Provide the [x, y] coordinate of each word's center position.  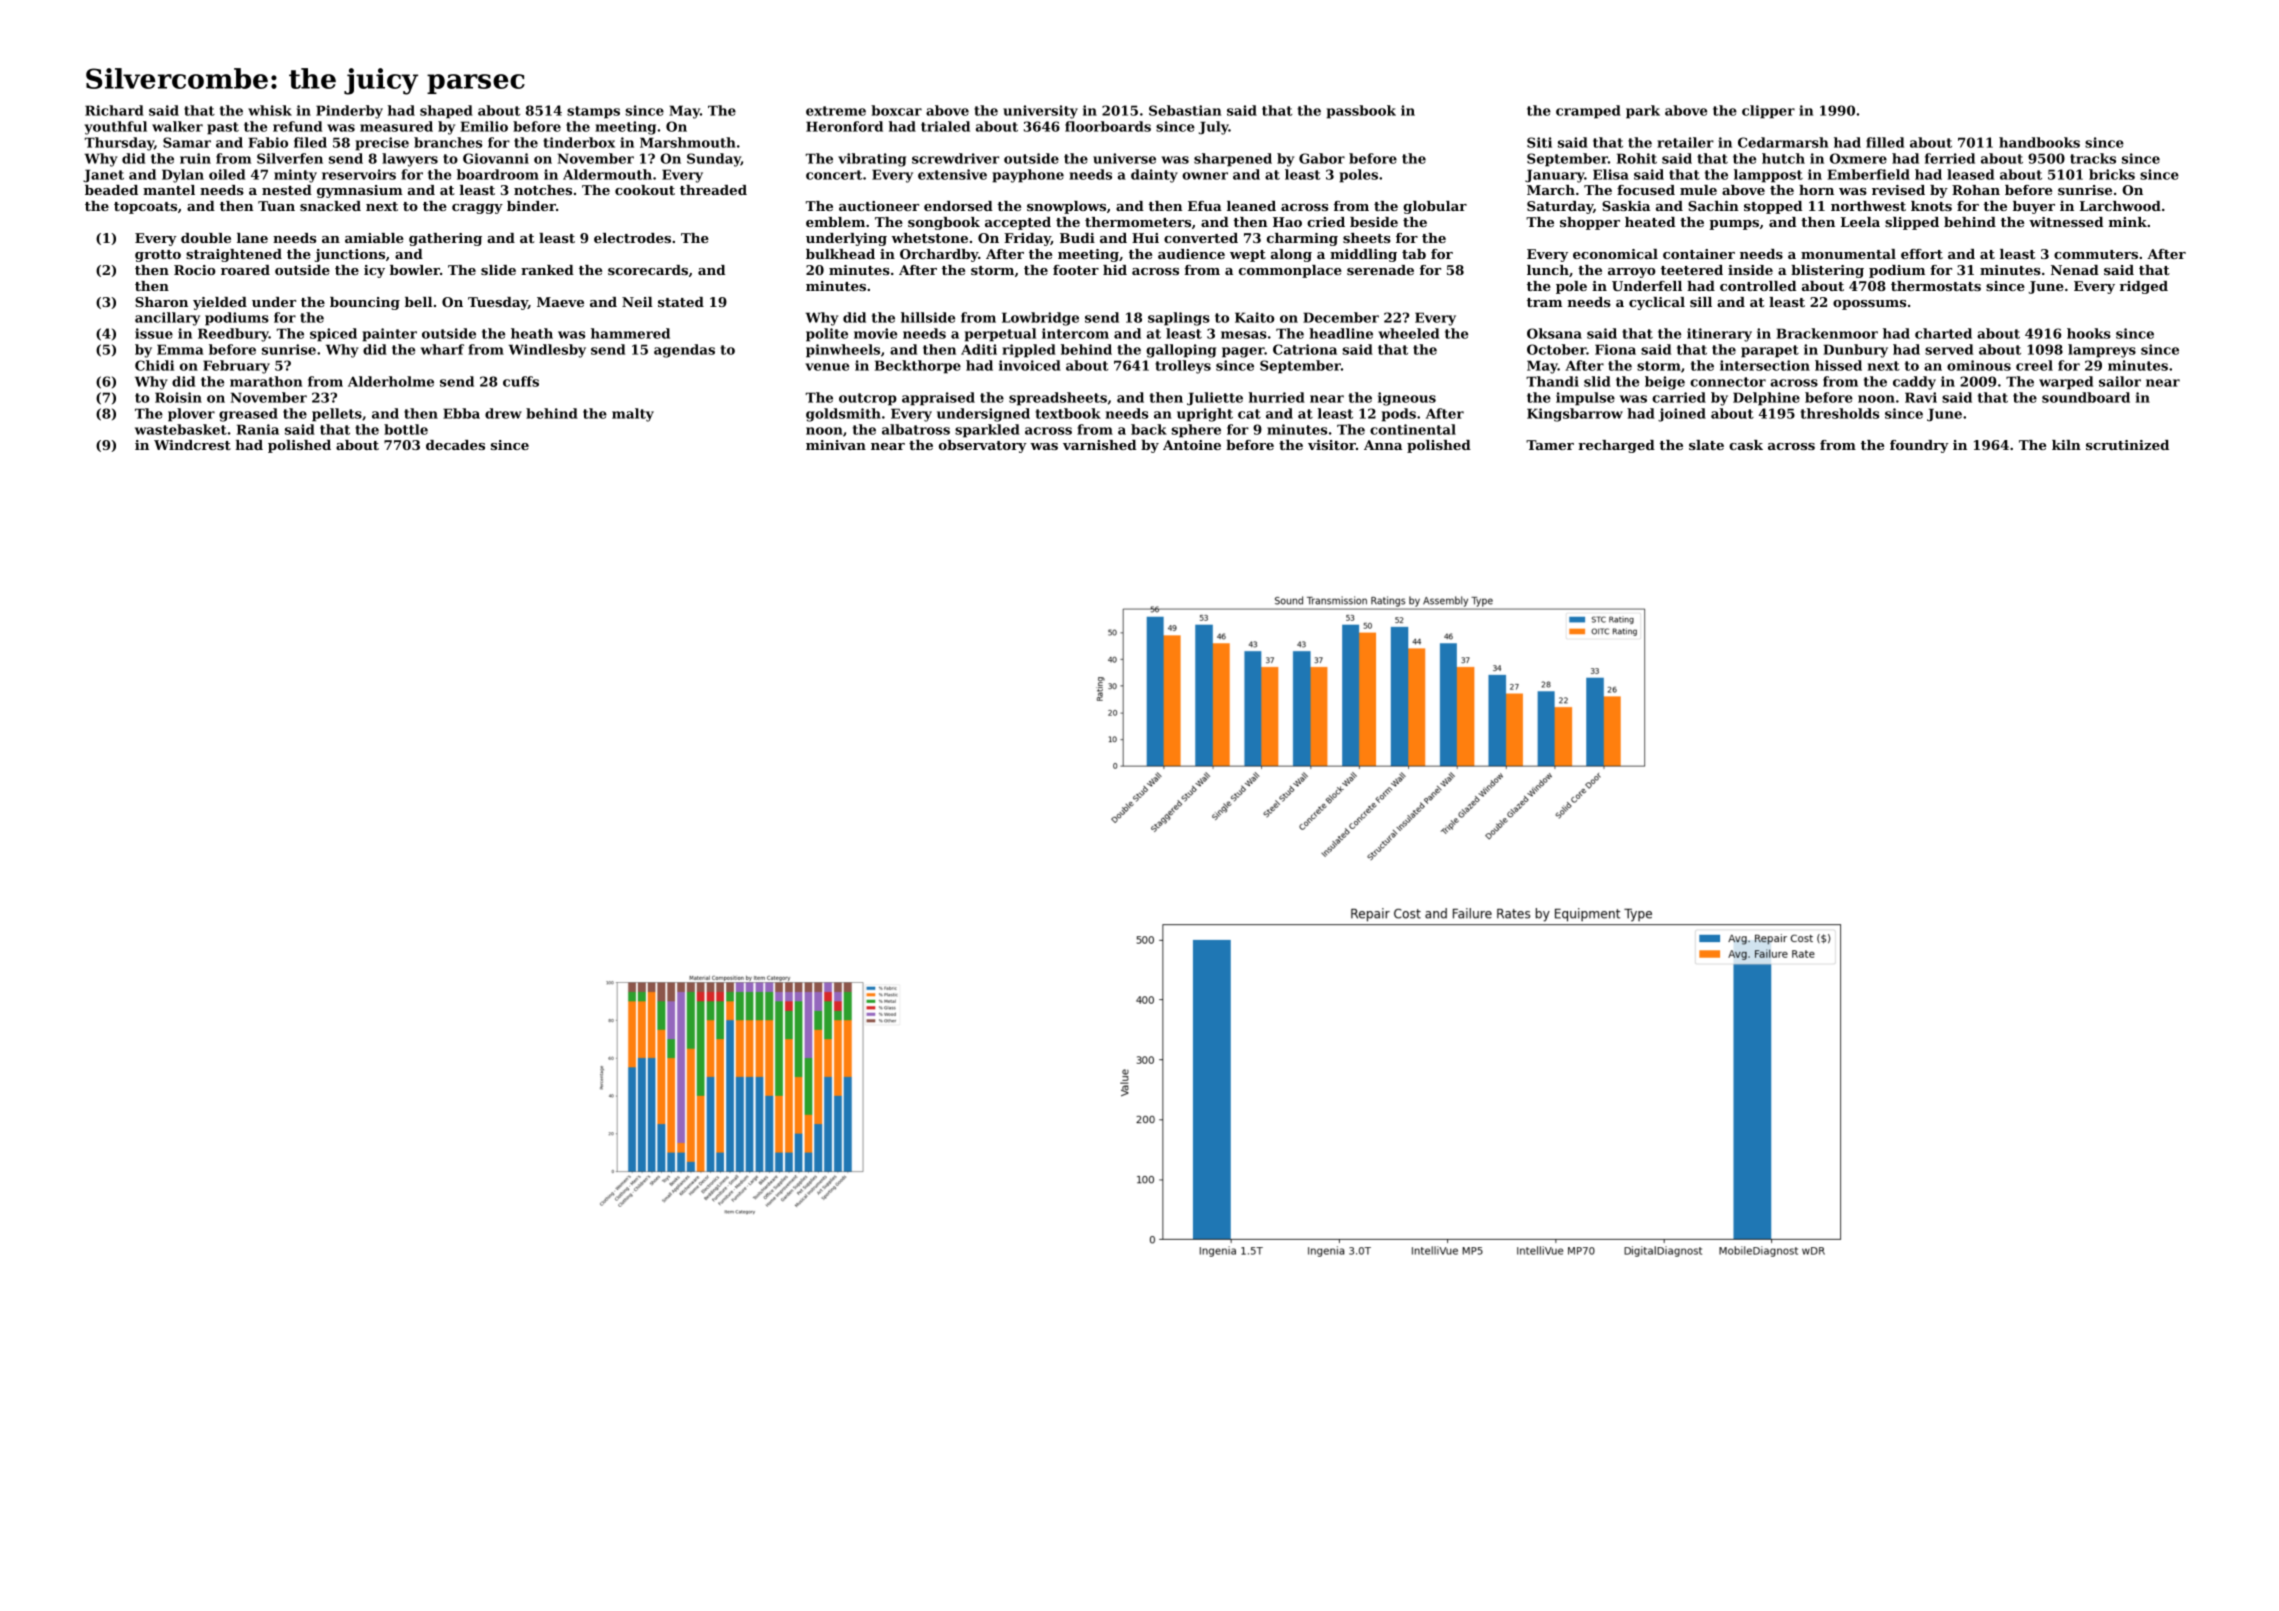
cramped [1588, 112]
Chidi [154, 365]
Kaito [1254, 317]
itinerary [1719, 335]
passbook [1361, 112]
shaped [446, 112]
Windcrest [192, 445]
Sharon [161, 302]
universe [1124, 158]
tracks [2093, 158]
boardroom [498, 174]
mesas [1244, 335]
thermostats [1936, 286]
